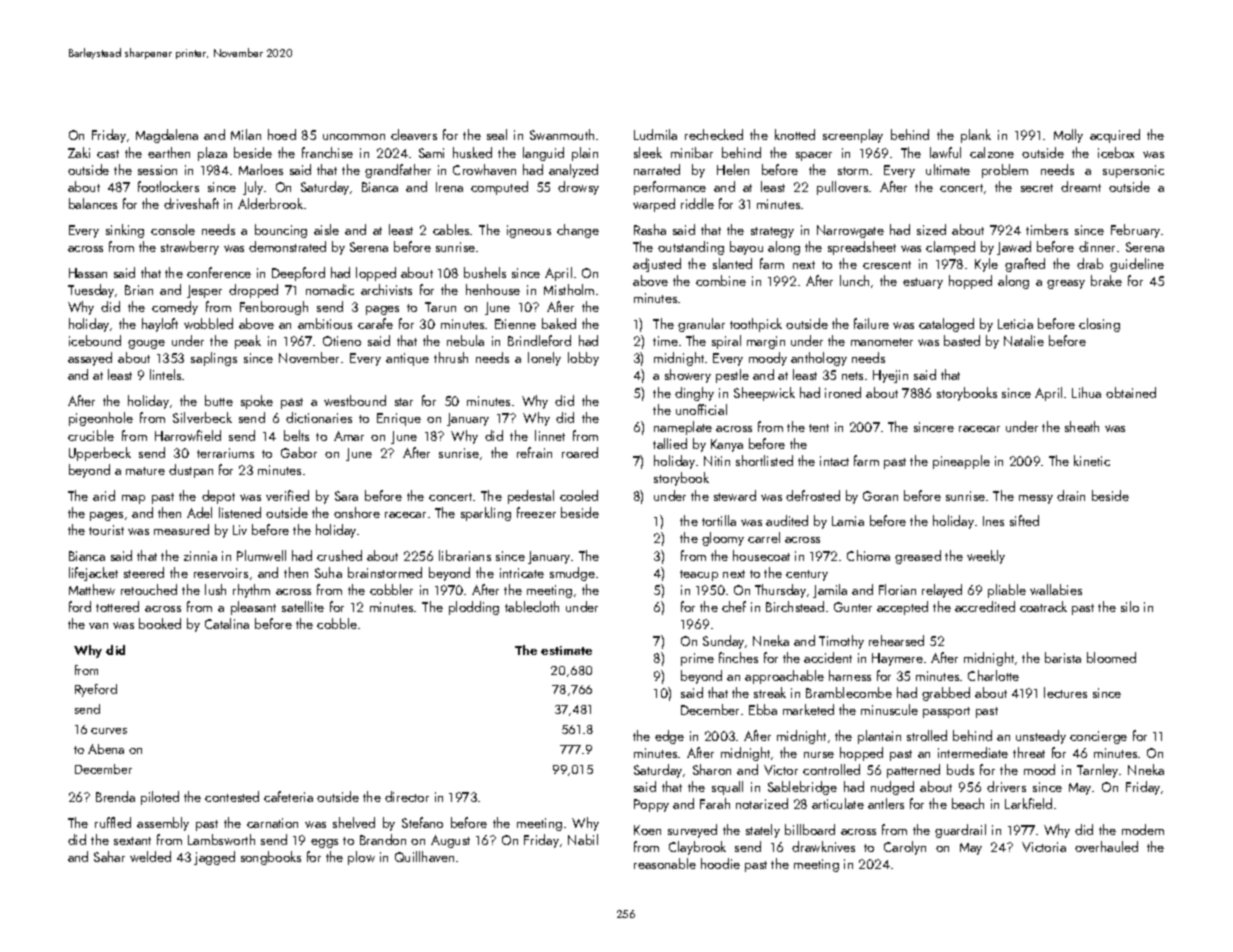 The image size is (1233, 952). What do you see at coordinates (986, 557) in the screenshot?
I see `weekly` at bounding box center [986, 557].
